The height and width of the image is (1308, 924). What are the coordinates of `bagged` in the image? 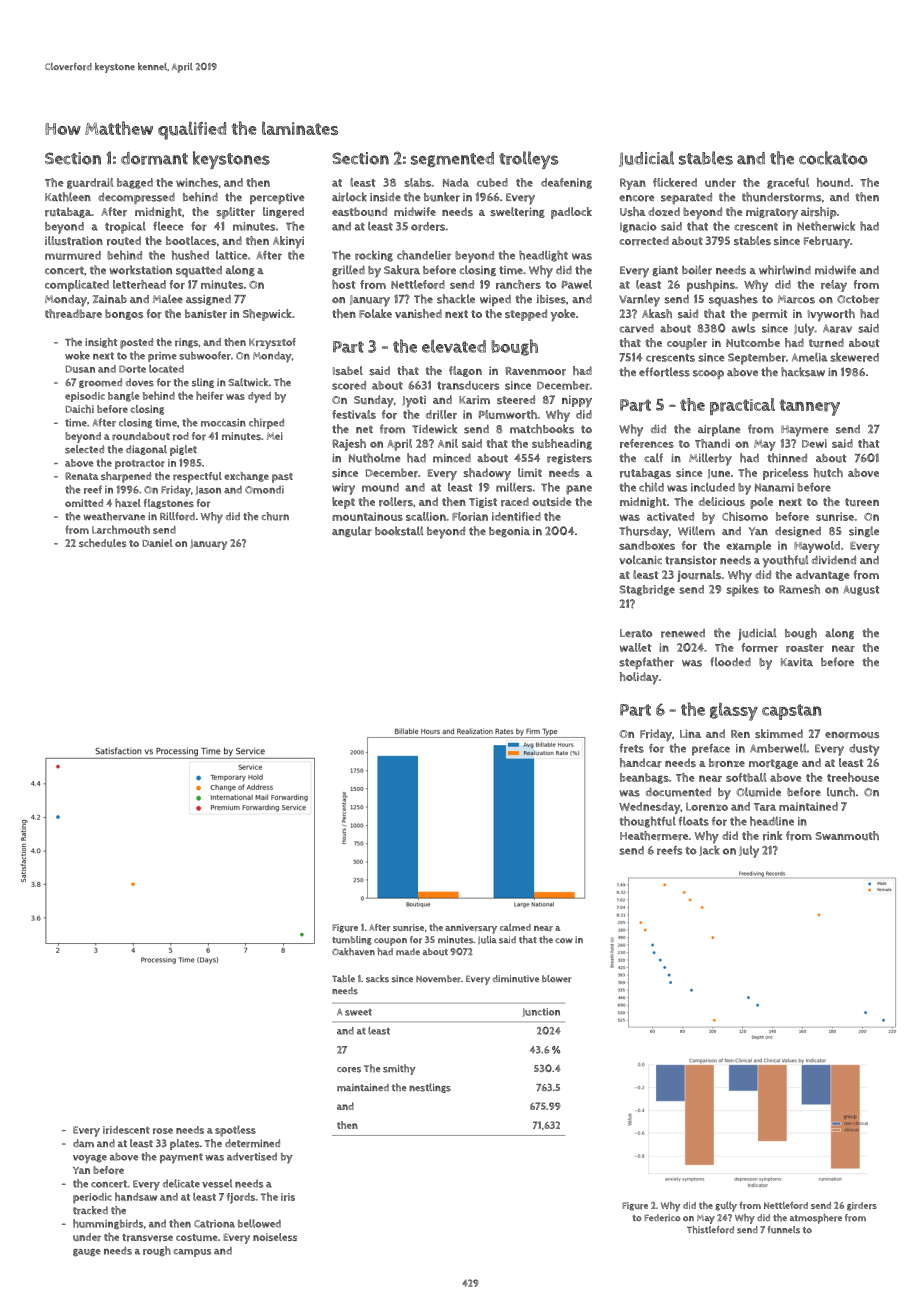 It's located at (135, 183).
